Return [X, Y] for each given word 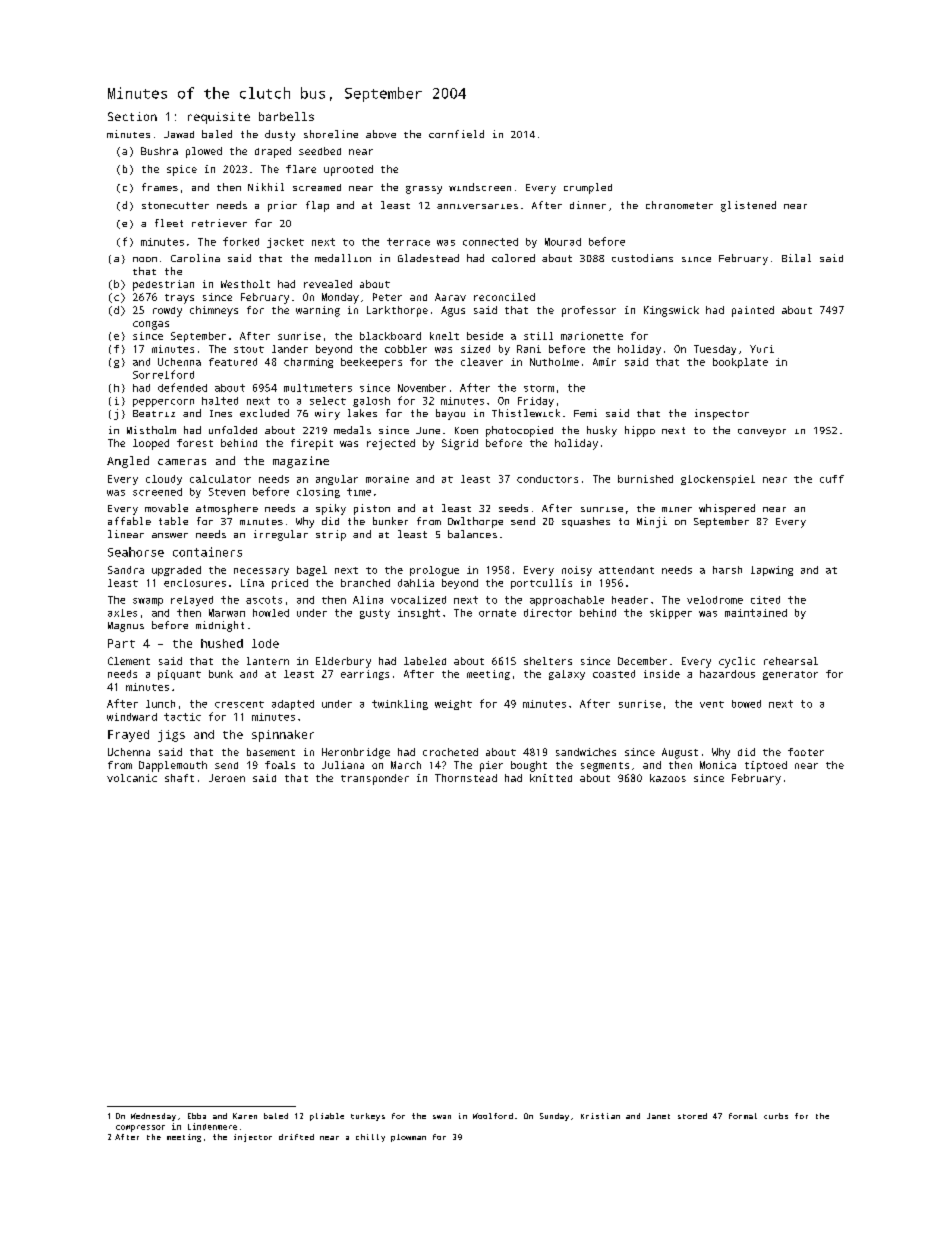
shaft [179, 778]
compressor [140, 1128]
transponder [375, 779]
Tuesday [715, 350]
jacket [285, 243]
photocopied [519, 431]
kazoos [668, 778]
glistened [748, 206]
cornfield [456, 134]
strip [331, 535]
